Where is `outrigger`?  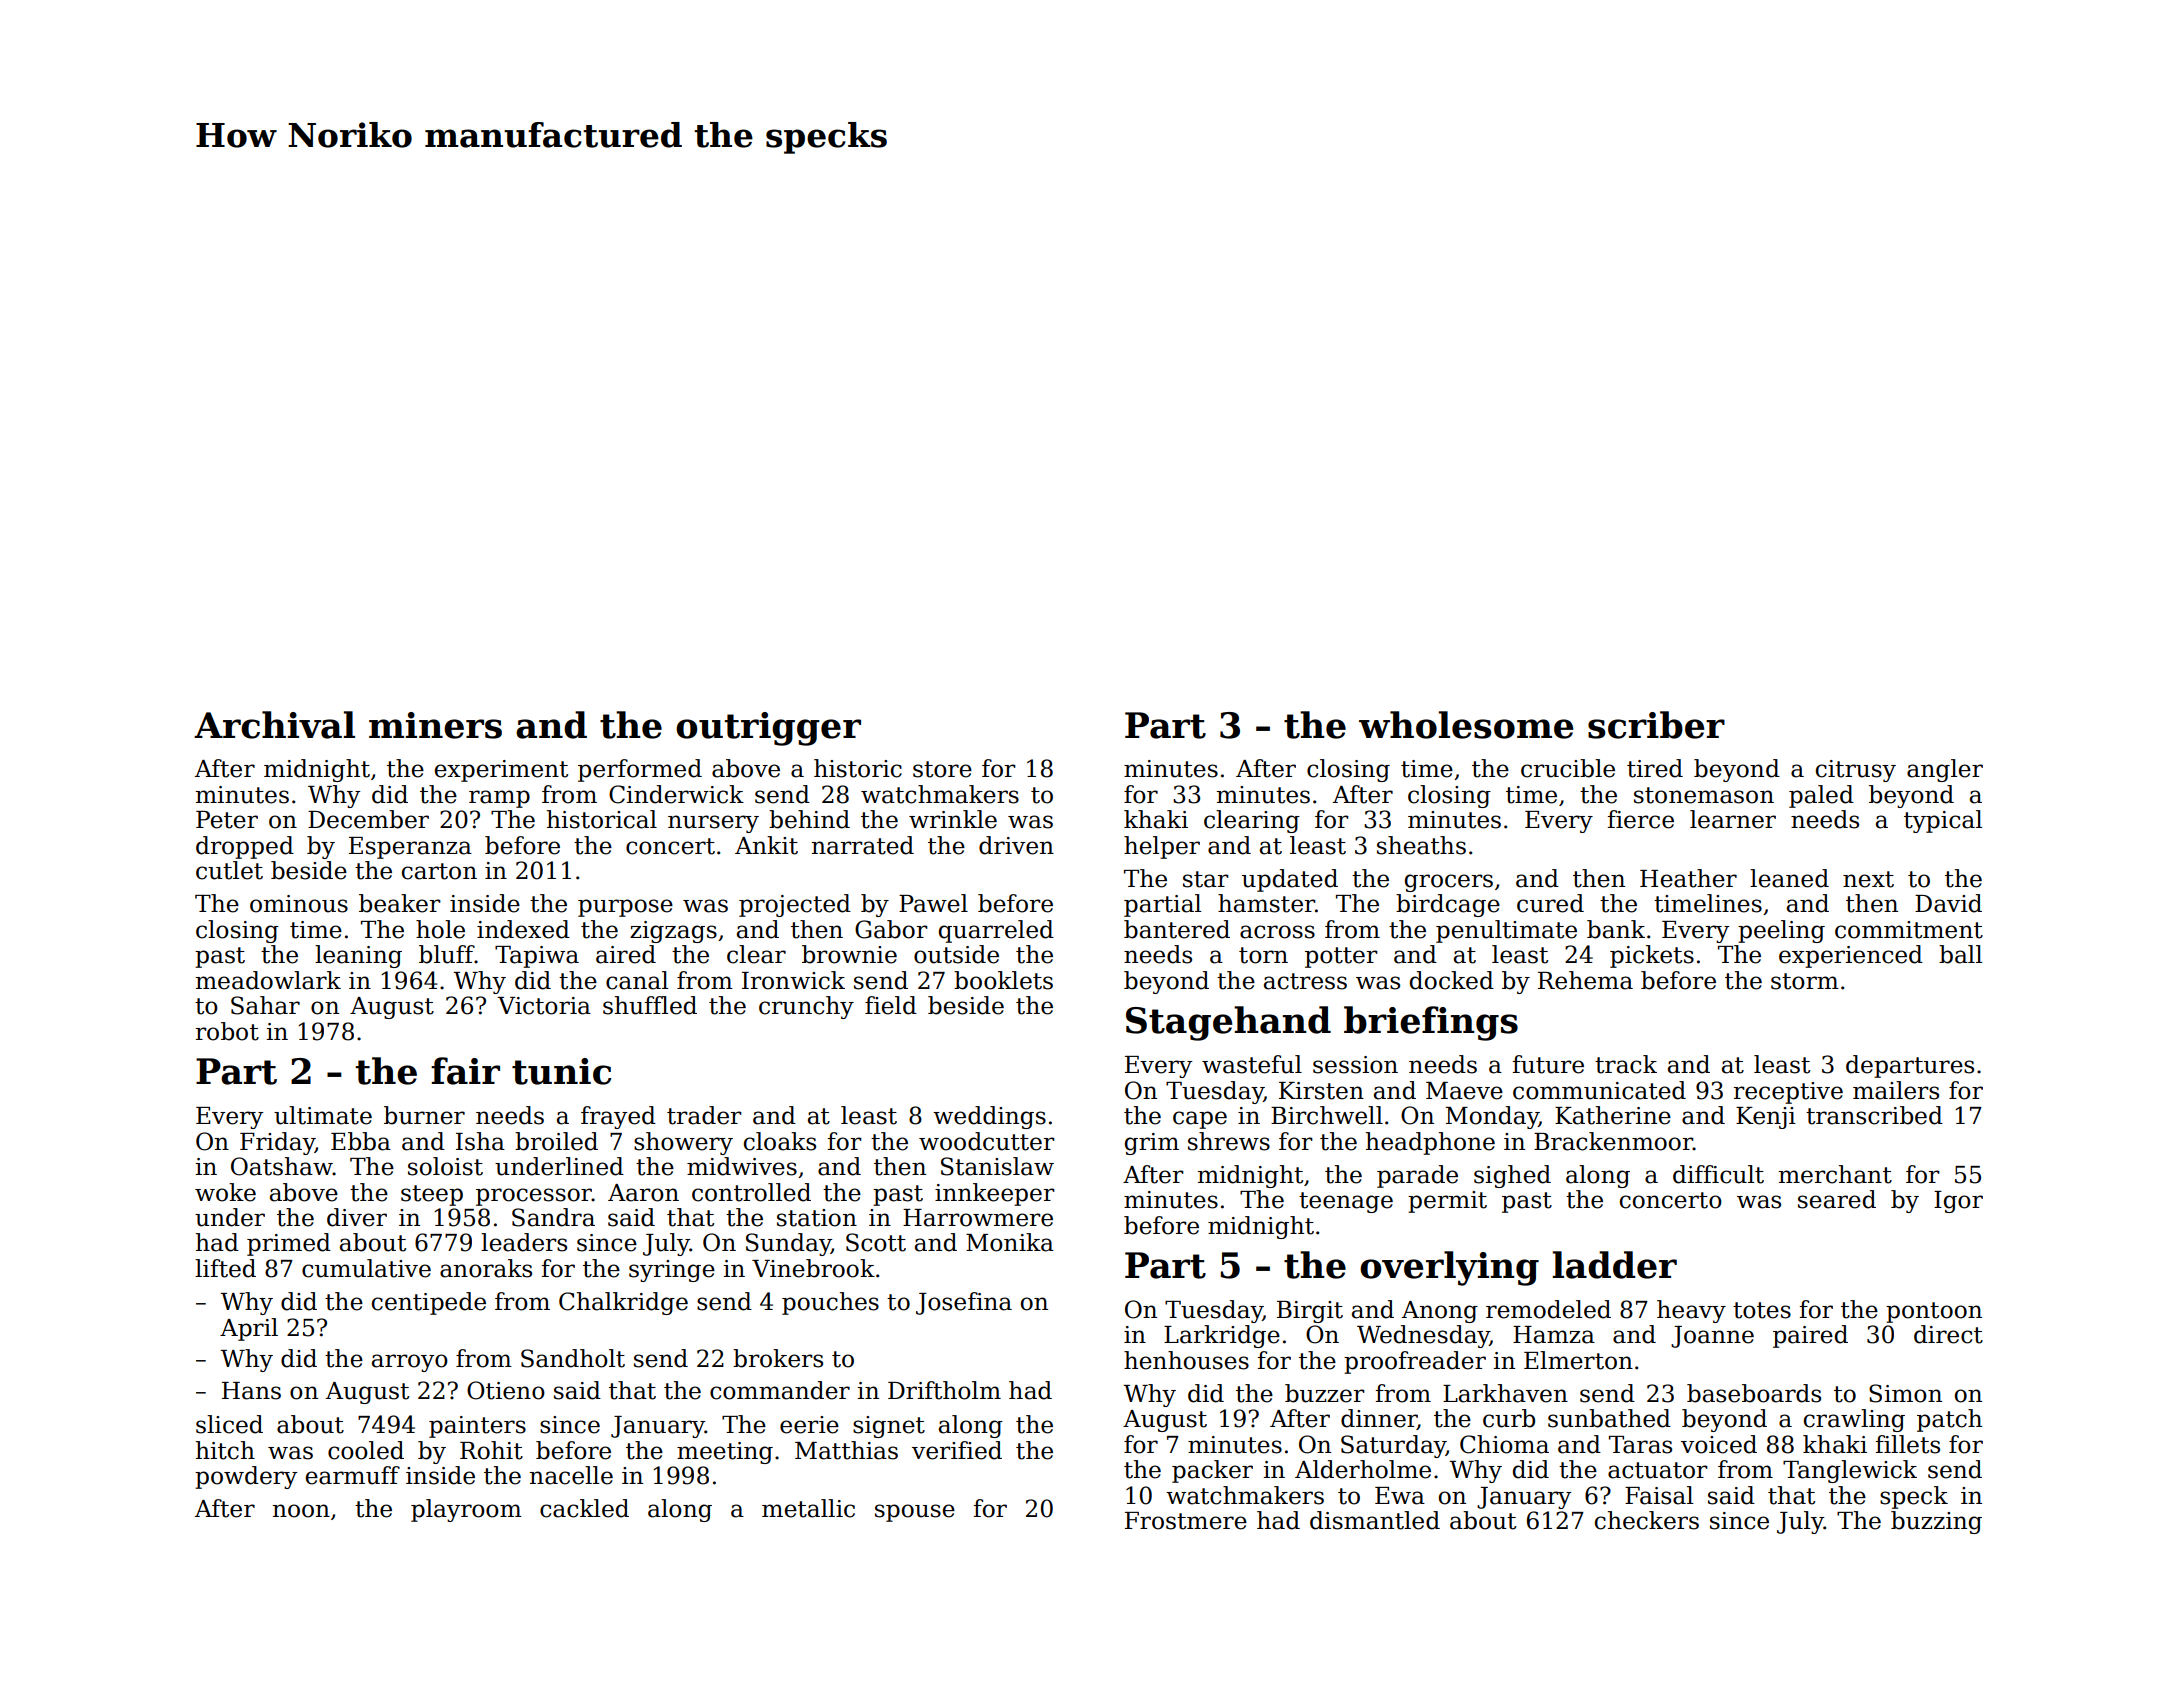
outrigger is located at coordinates (768, 729).
